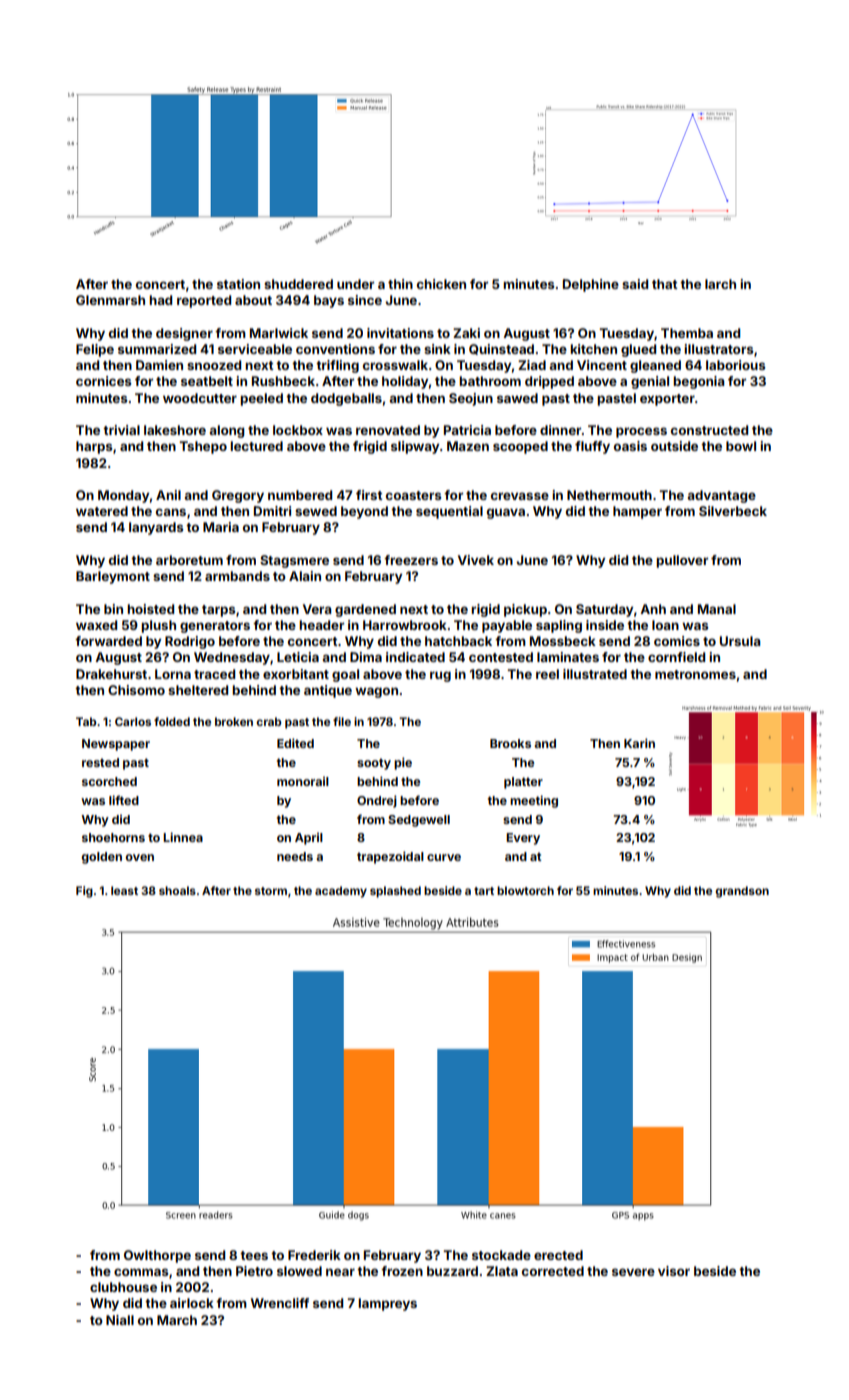 The height and width of the page is (1400, 849). What do you see at coordinates (525, 890) in the page?
I see `blowtorch` at bounding box center [525, 890].
